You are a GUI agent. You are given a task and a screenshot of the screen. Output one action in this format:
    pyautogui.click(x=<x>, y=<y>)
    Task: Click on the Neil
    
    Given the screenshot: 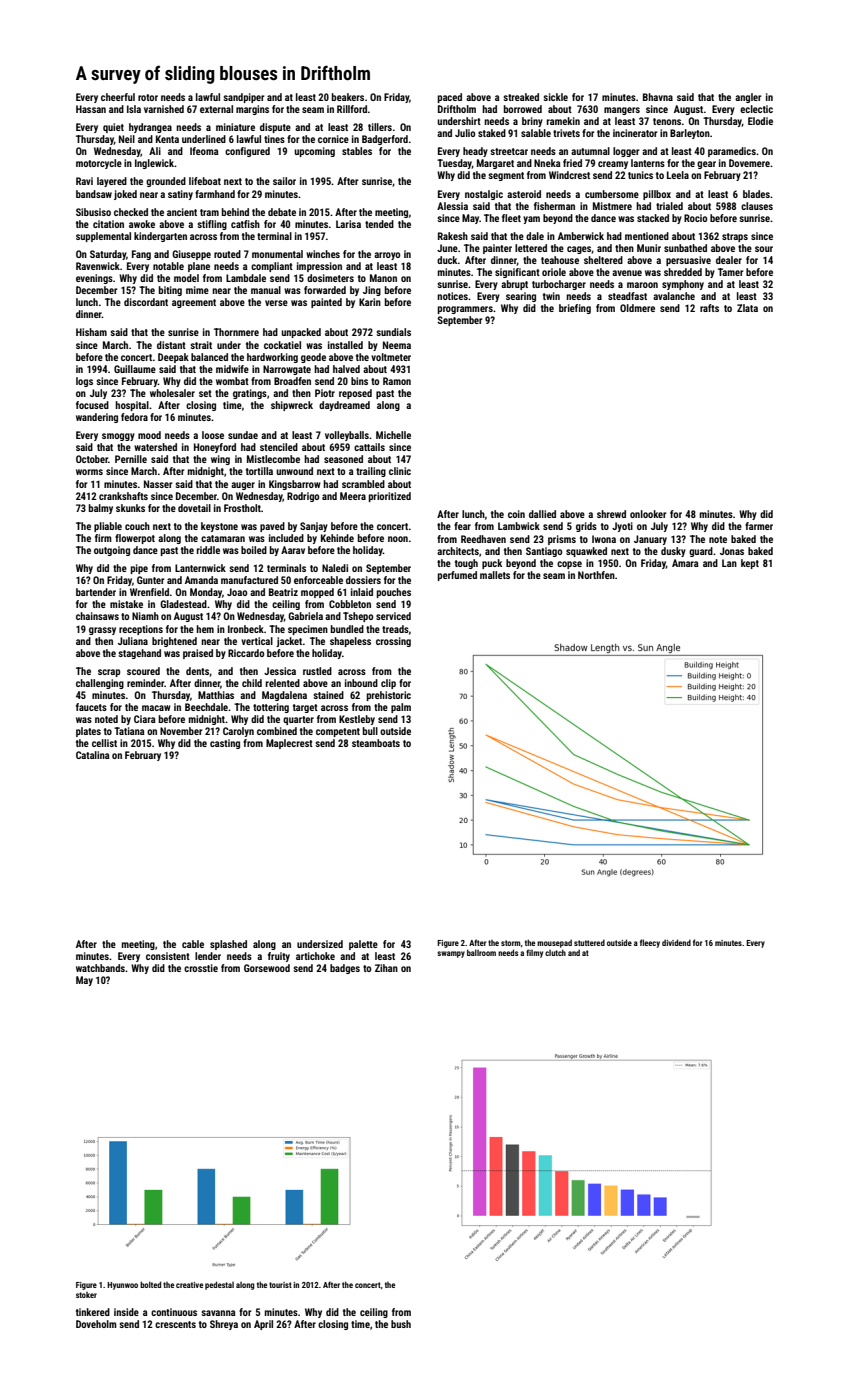 What is the action you would take?
    pyautogui.click(x=127, y=139)
